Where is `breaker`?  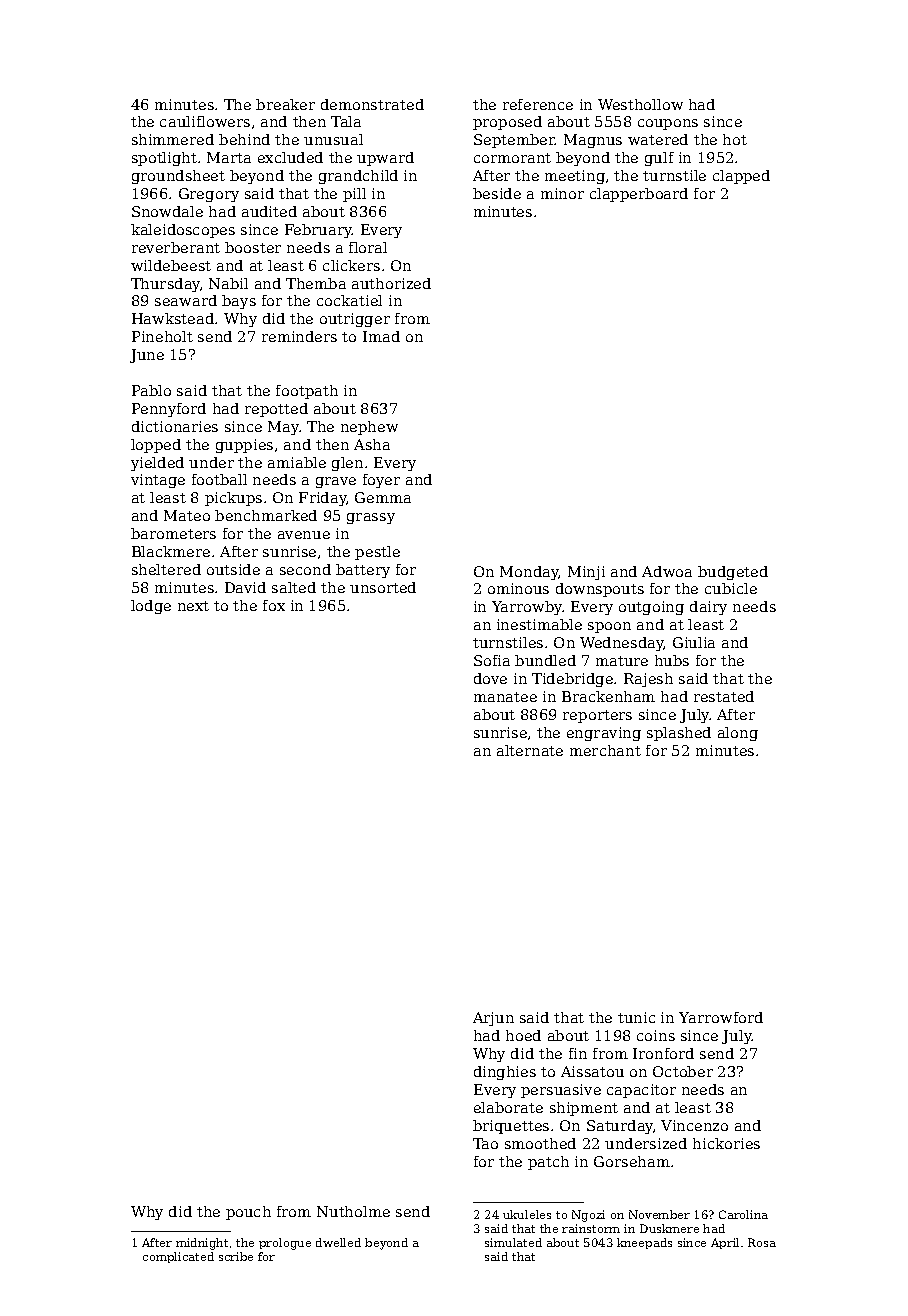 breaker is located at coordinates (285, 104).
